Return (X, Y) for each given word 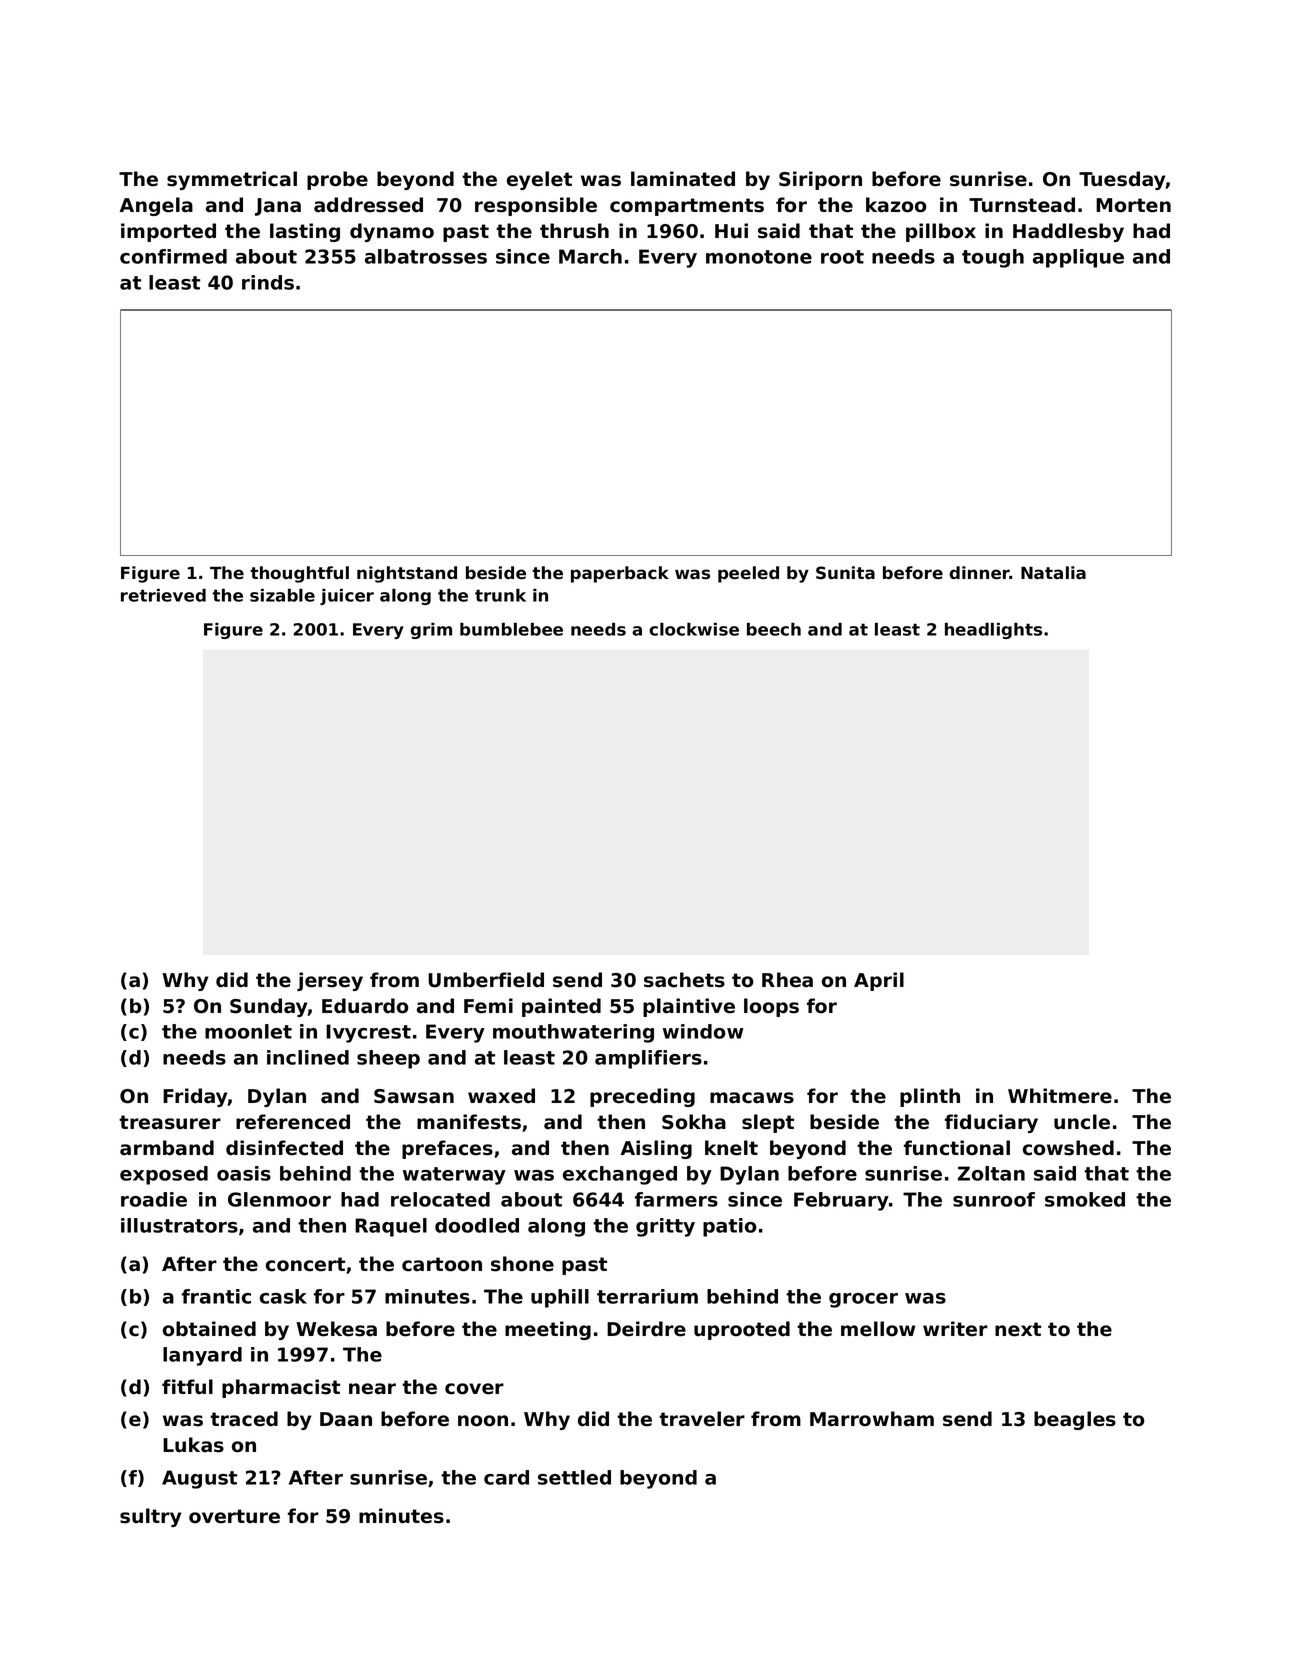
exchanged (620, 1175)
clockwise (694, 629)
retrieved (163, 595)
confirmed (173, 256)
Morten (1133, 205)
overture (234, 1516)
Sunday (269, 1007)
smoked (1085, 1199)
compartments (687, 207)
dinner (979, 573)
